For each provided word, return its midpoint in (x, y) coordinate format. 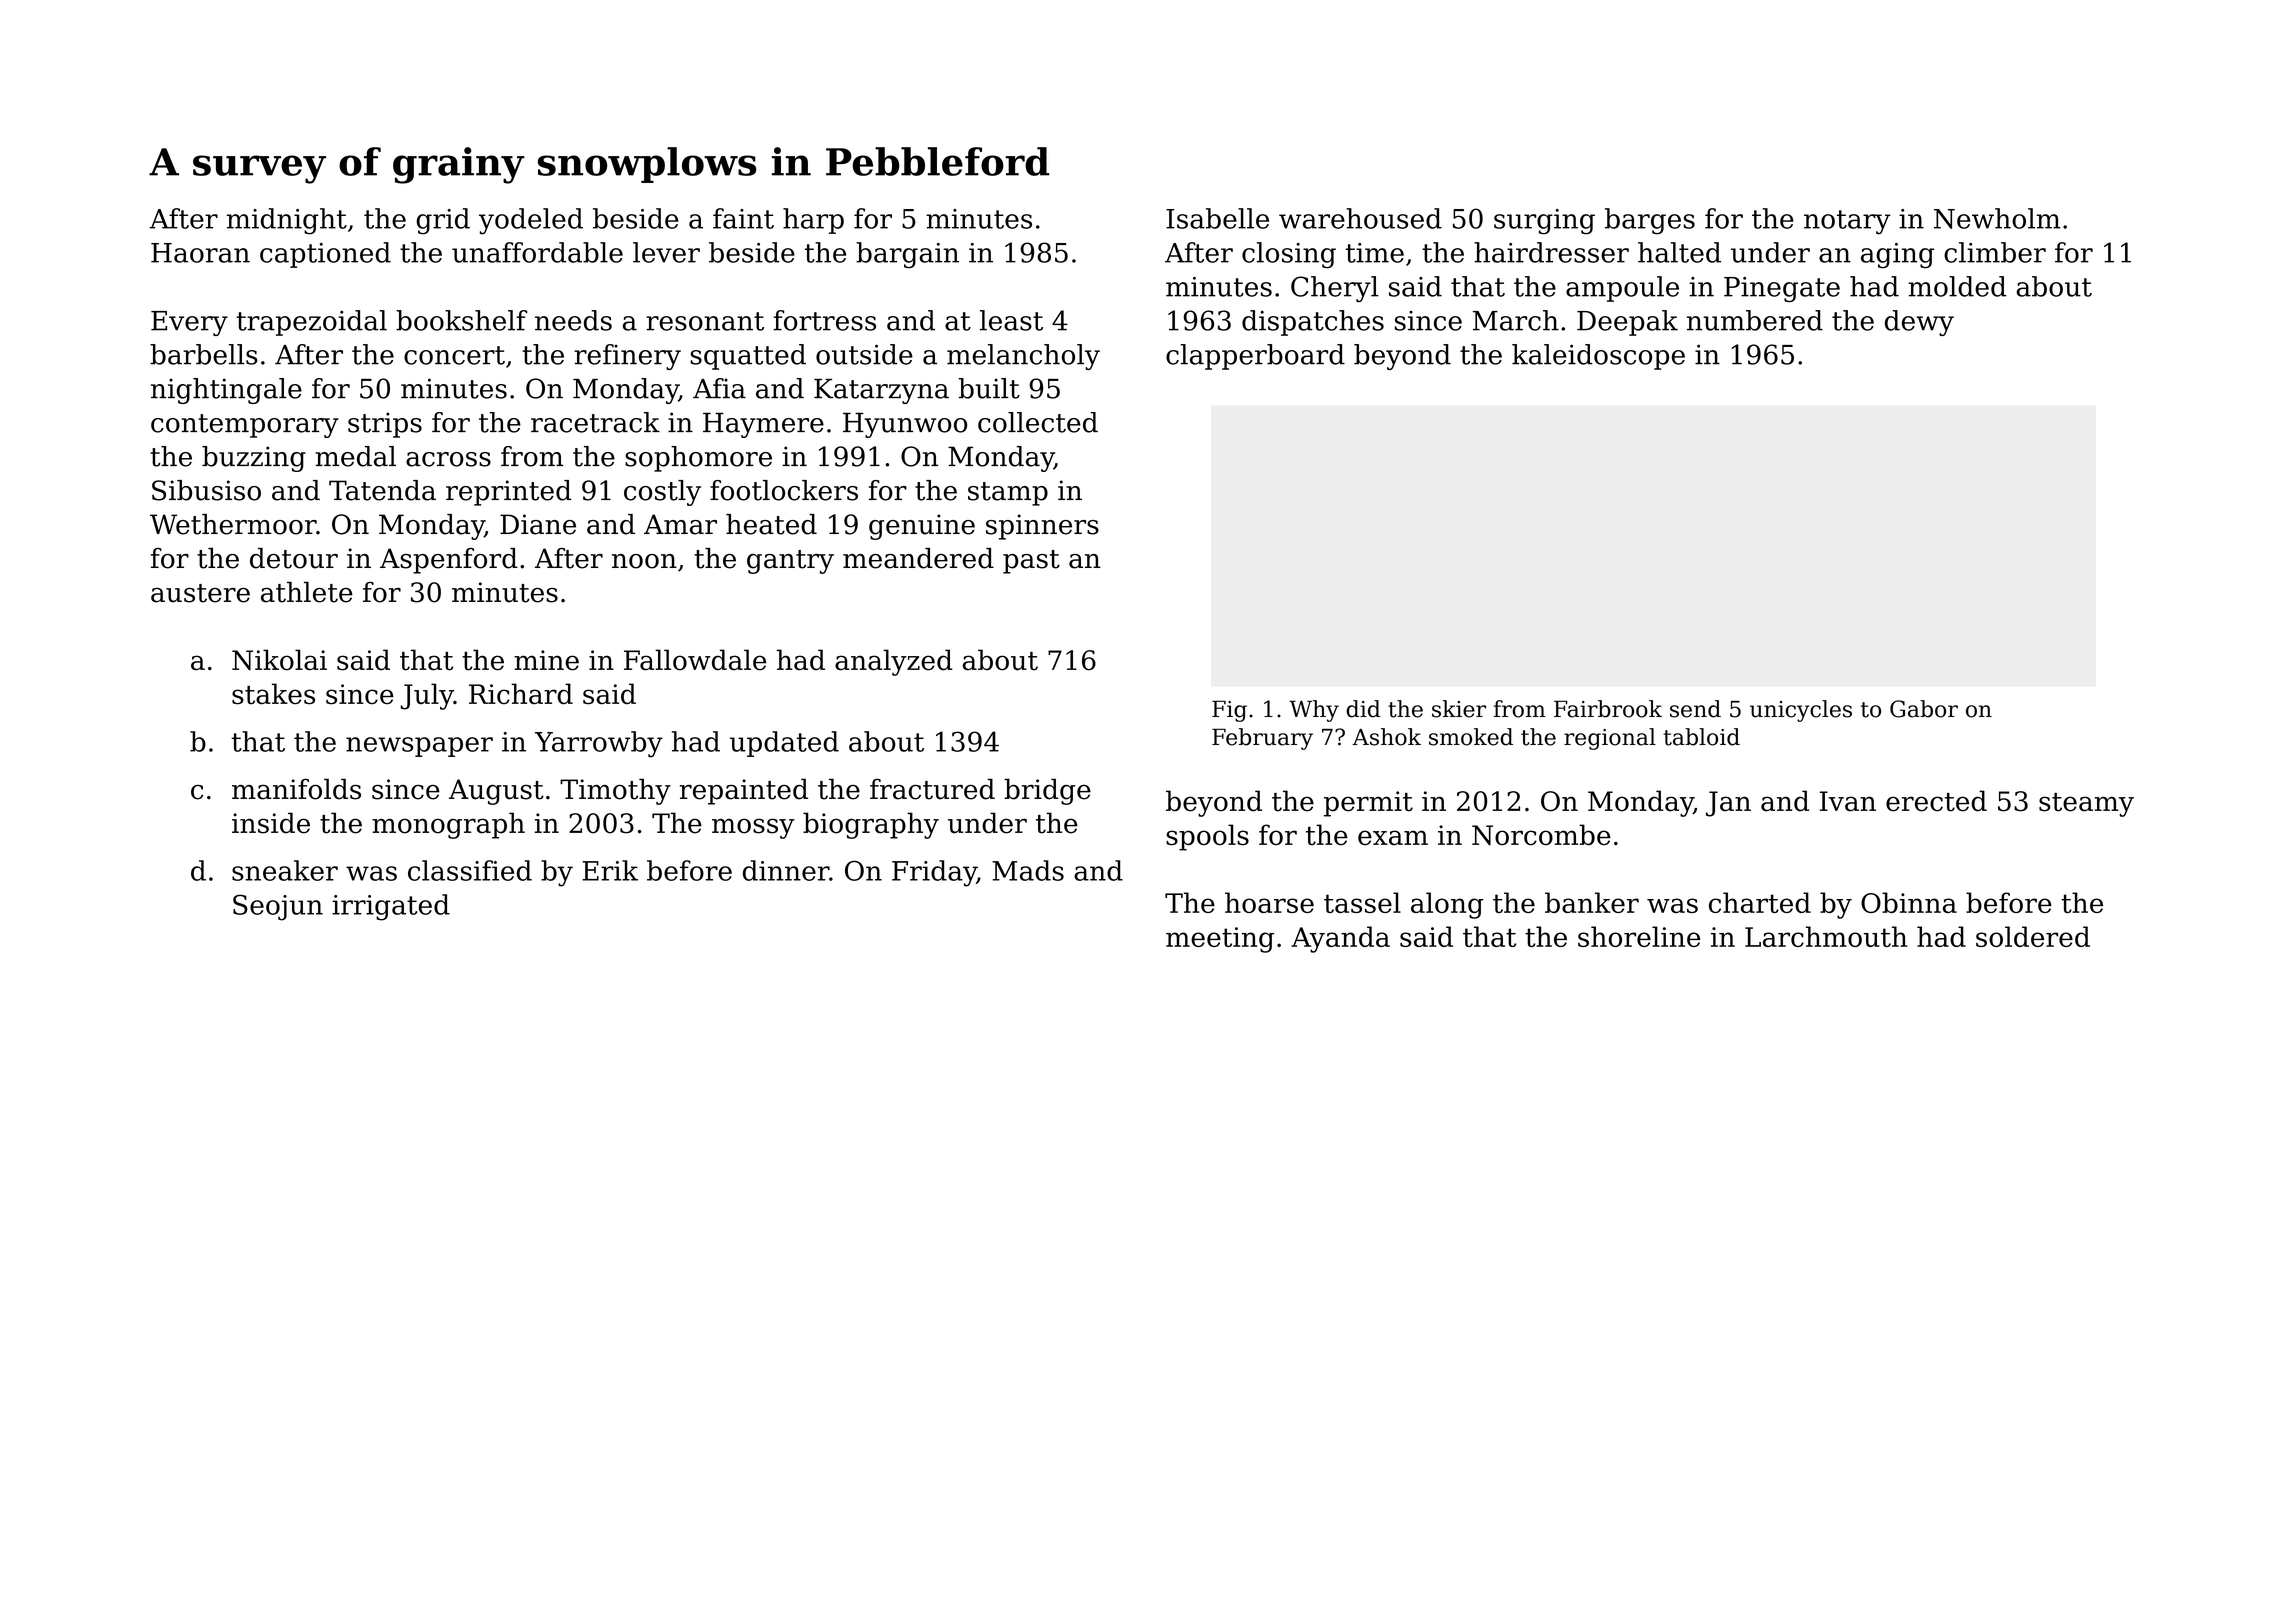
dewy (1919, 323)
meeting (1220, 940)
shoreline (1639, 936)
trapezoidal (311, 323)
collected (1038, 422)
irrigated (391, 907)
